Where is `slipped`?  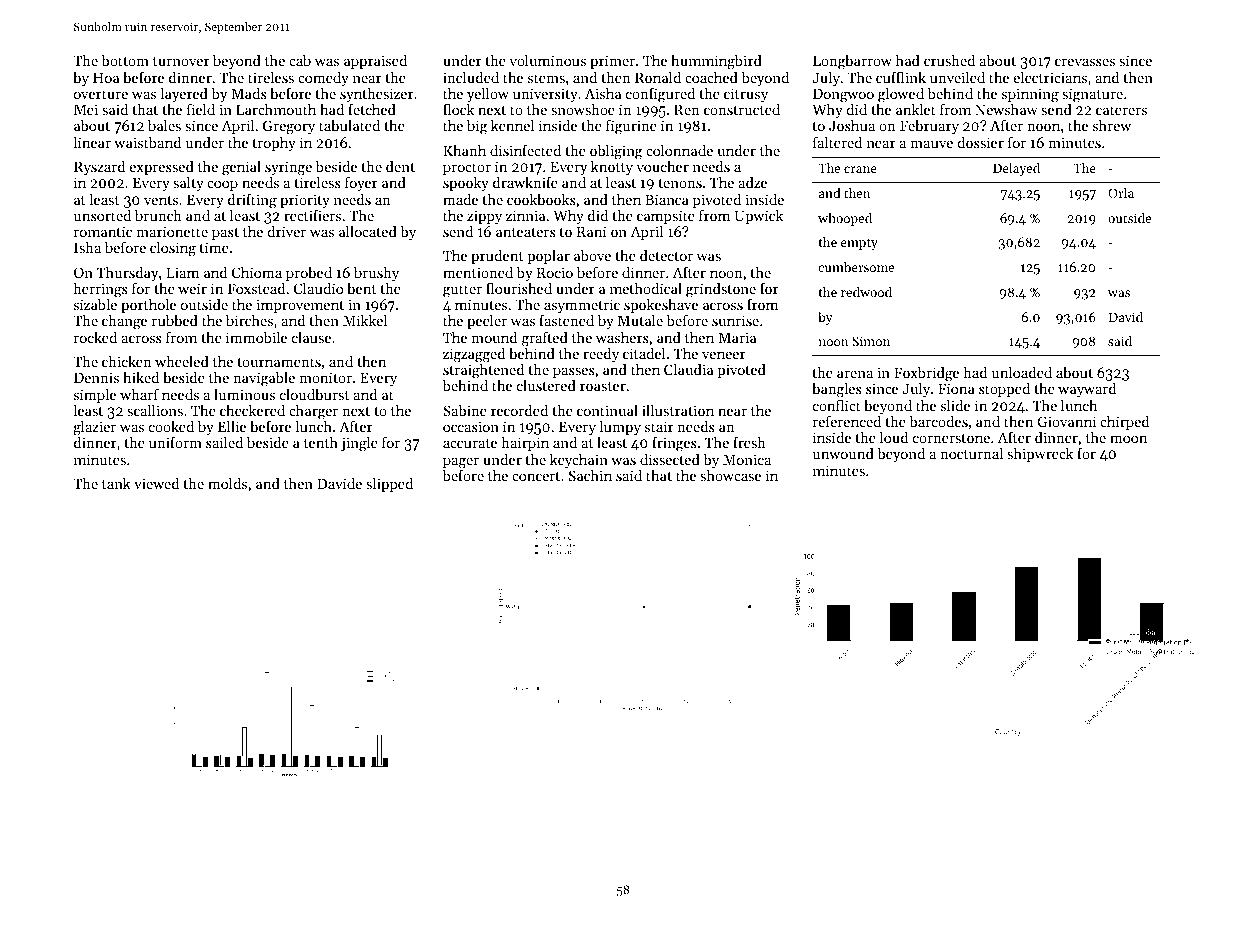
slipped is located at coordinates (389, 485).
